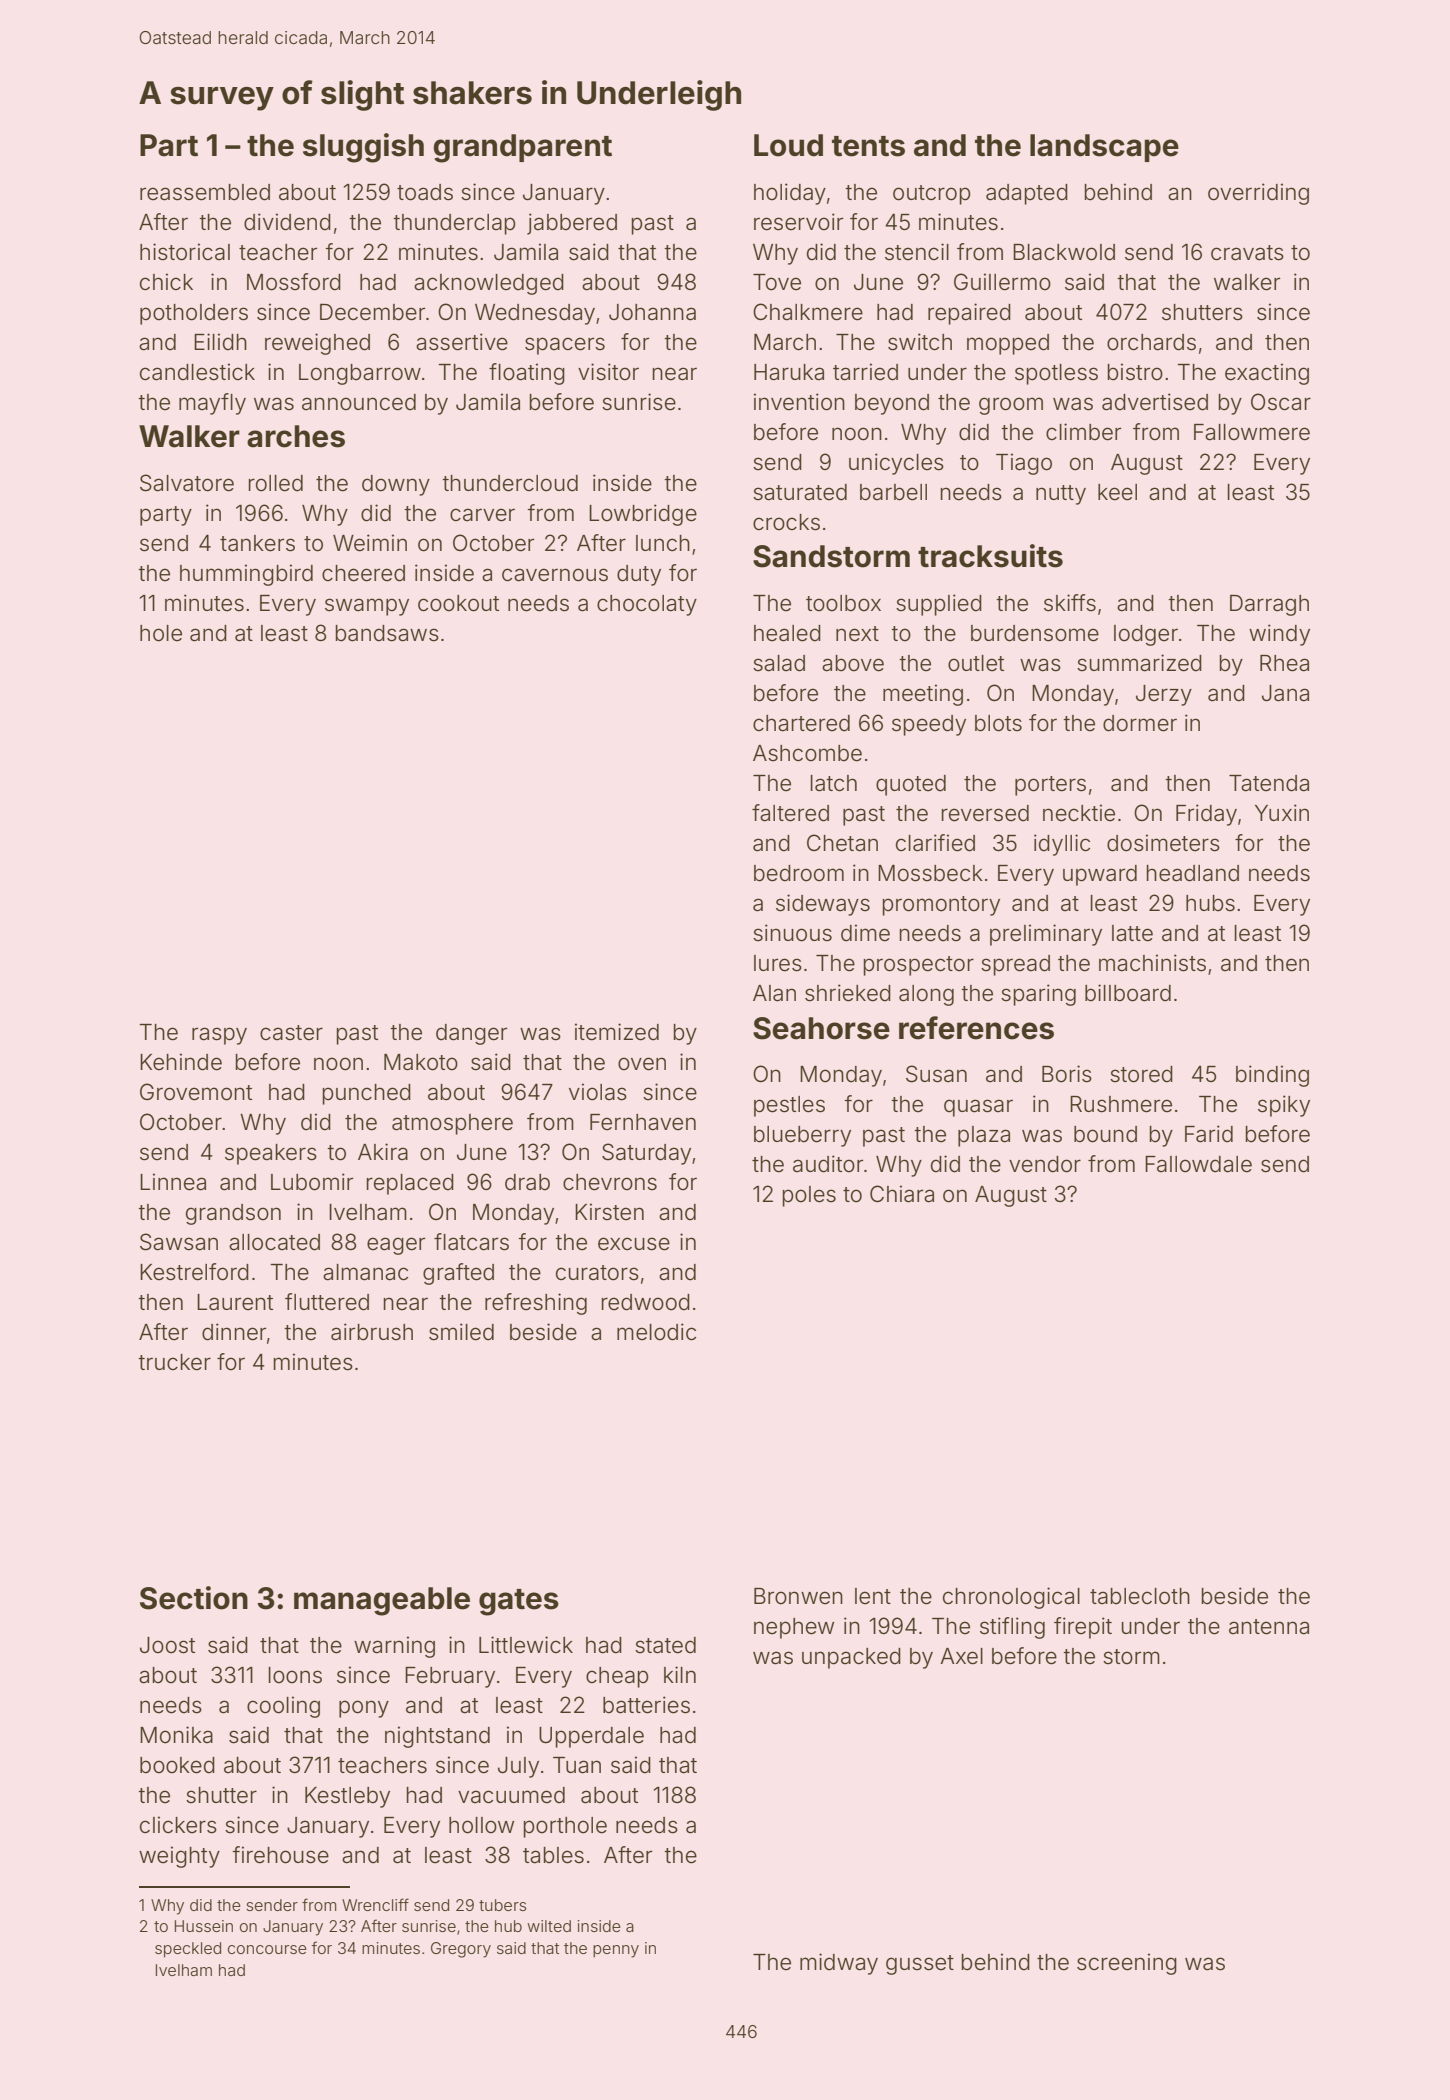  I want to click on Wrencliff, so click(375, 1904).
